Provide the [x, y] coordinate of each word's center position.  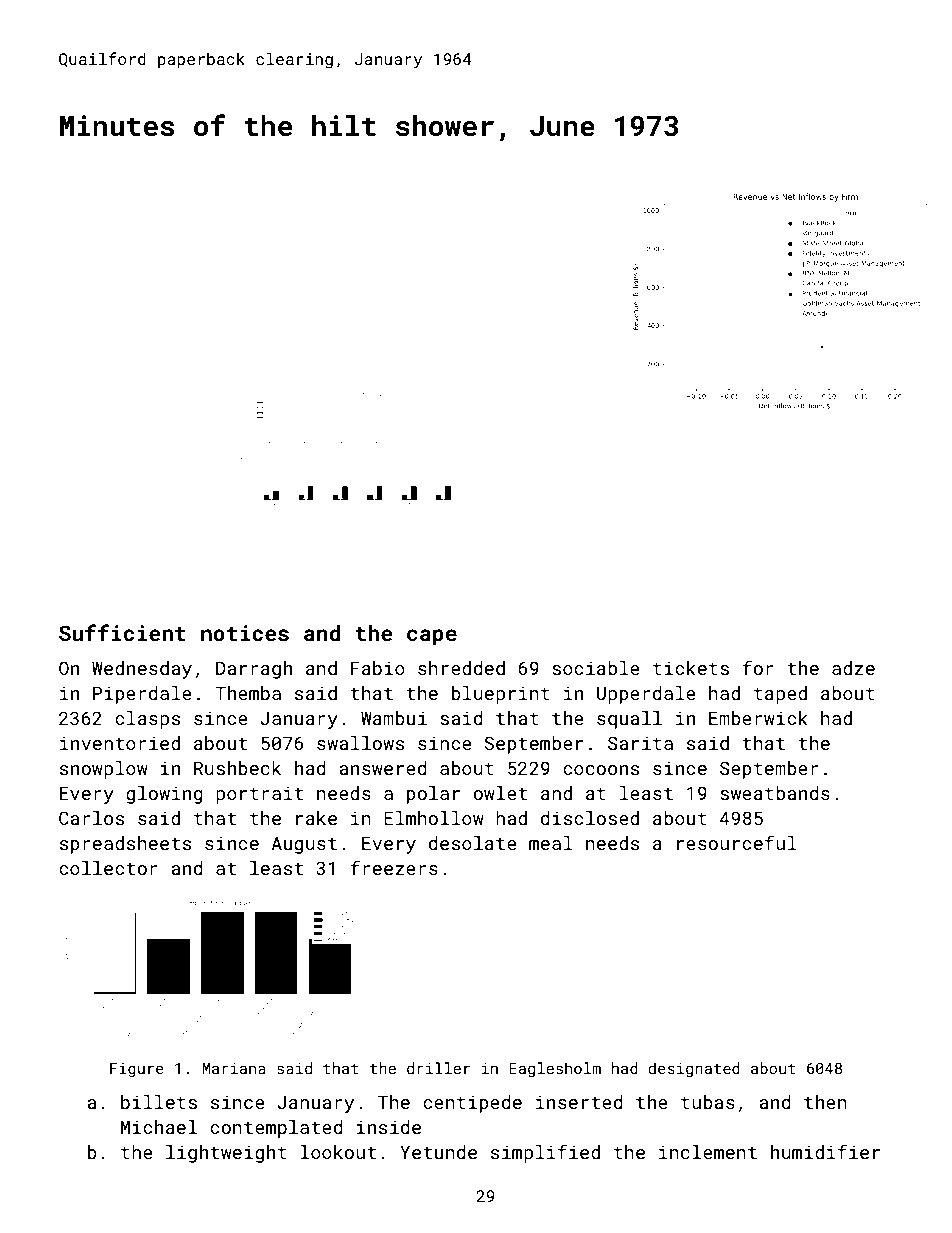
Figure [137, 1070]
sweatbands [775, 793]
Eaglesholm [555, 1069]
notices [245, 633]
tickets [691, 668]
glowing [164, 795]
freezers [394, 867]
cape [432, 637]
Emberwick [758, 718]
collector [108, 868]
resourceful [737, 842]
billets [159, 1102]
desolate [473, 843]
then [825, 1102]
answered [383, 768]
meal [551, 843]
